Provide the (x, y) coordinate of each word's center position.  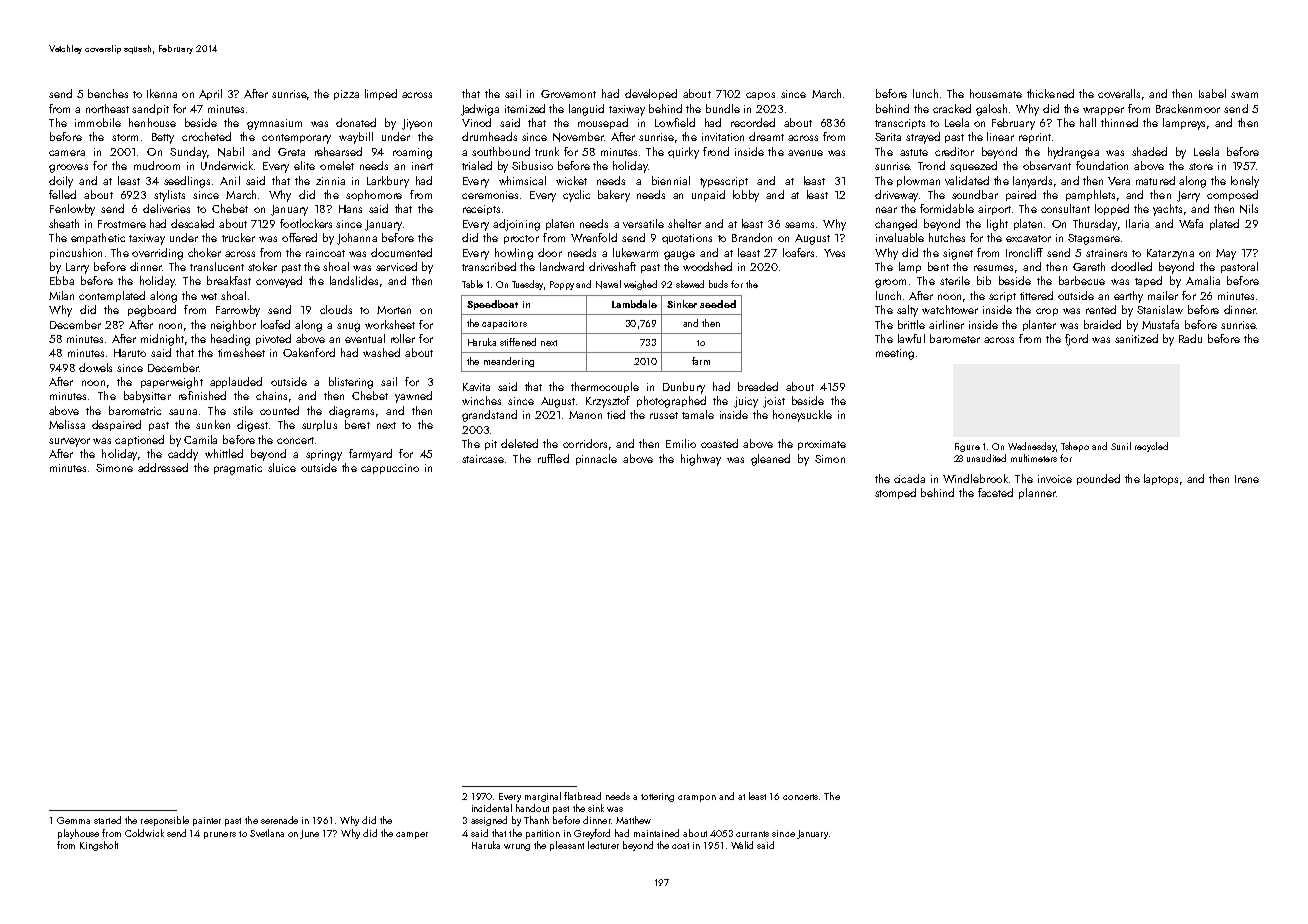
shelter (684, 223)
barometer (955, 338)
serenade (279, 820)
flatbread (582, 796)
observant (1047, 165)
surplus (319, 425)
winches (481, 400)
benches (108, 93)
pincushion (76, 253)
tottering (657, 797)
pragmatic (238, 469)
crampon (697, 798)
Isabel (1212, 93)
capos (760, 96)
